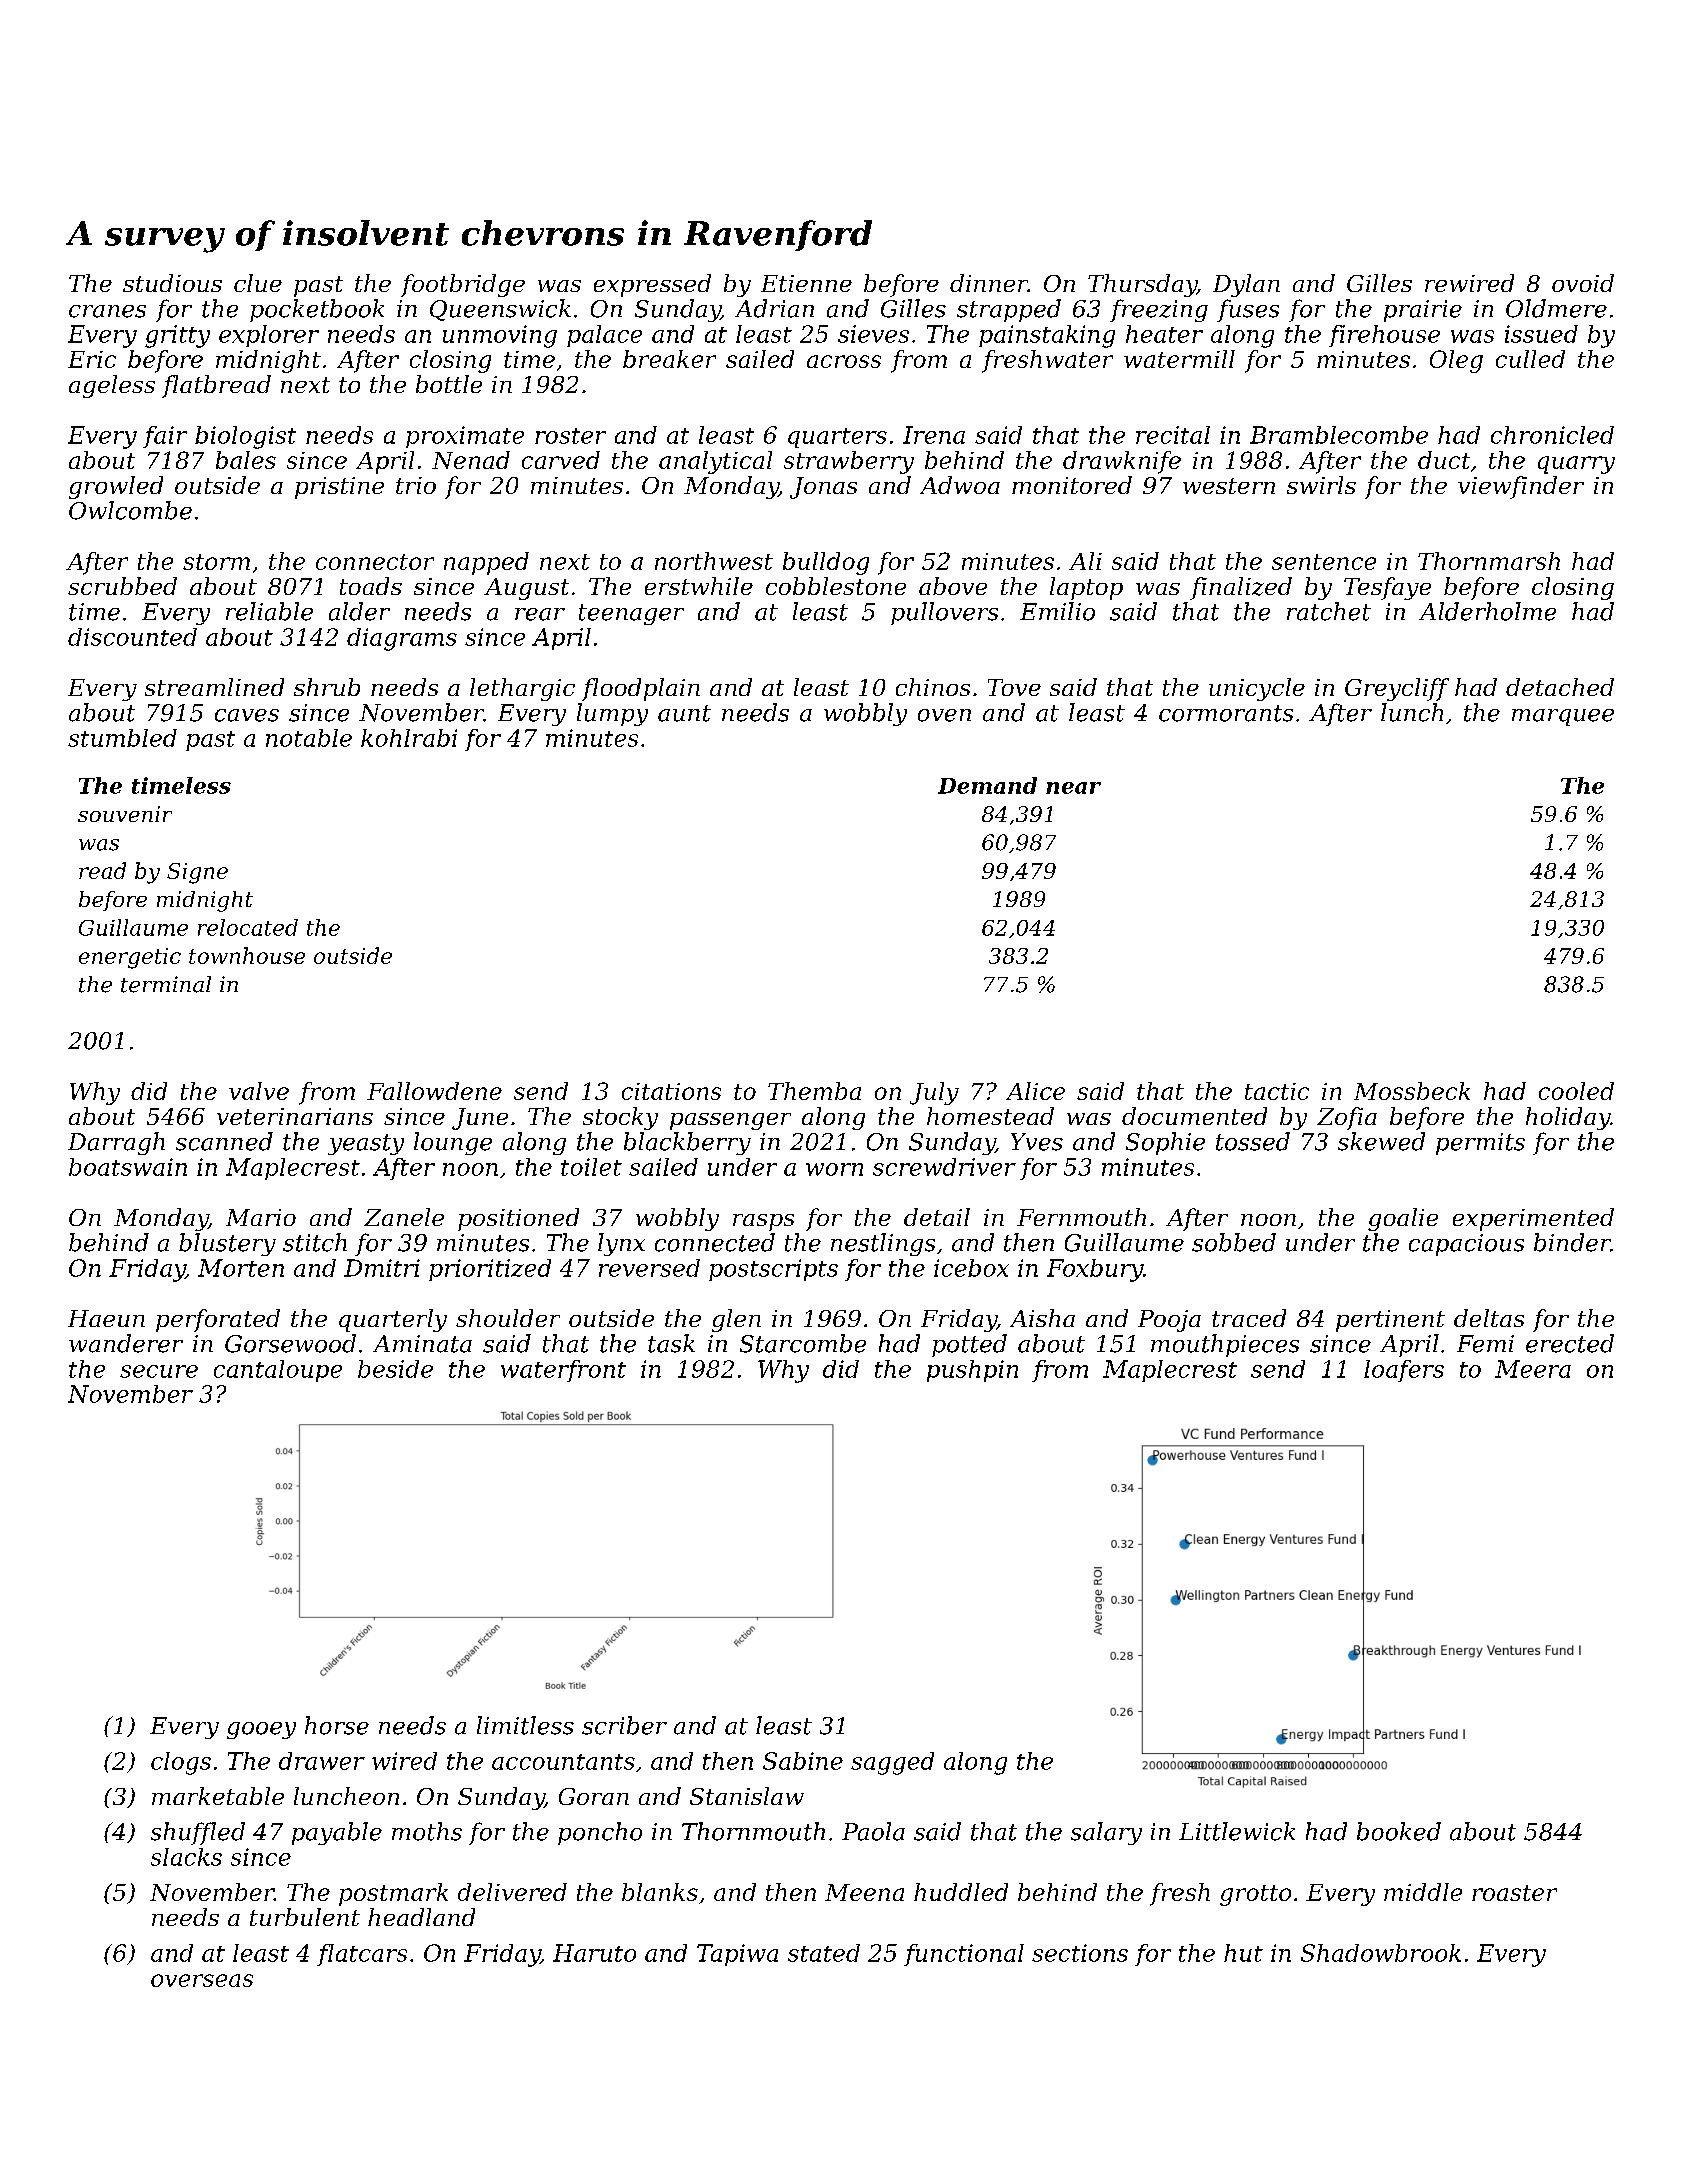 The height and width of the screenshot is (2178, 1683). What do you see at coordinates (612, 714) in the screenshot?
I see `lumpy` at bounding box center [612, 714].
